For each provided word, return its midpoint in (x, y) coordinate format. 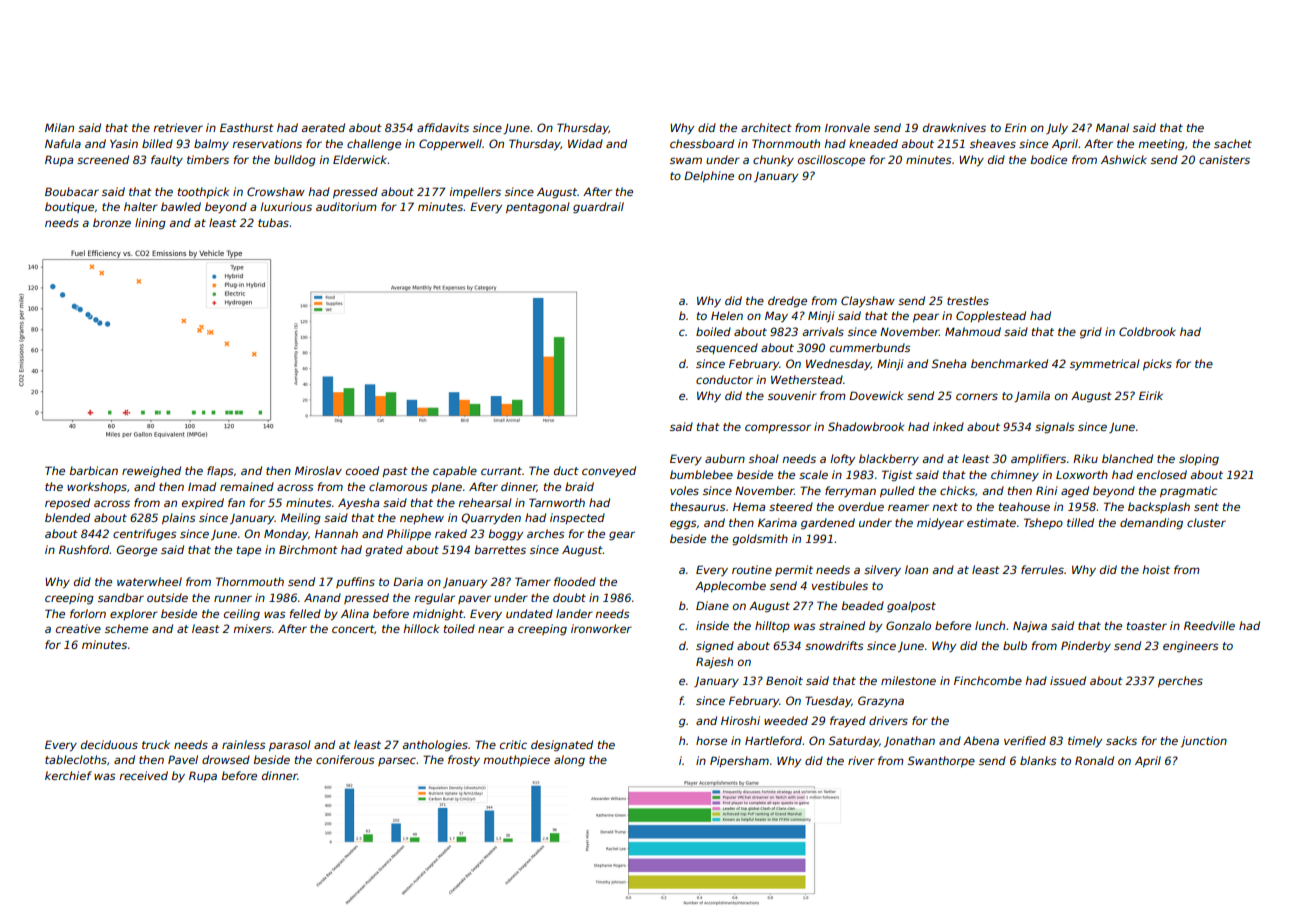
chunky (773, 161)
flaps (220, 471)
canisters (1224, 159)
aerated (323, 127)
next (945, 507)
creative (78, 628)
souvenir (792, 395)
